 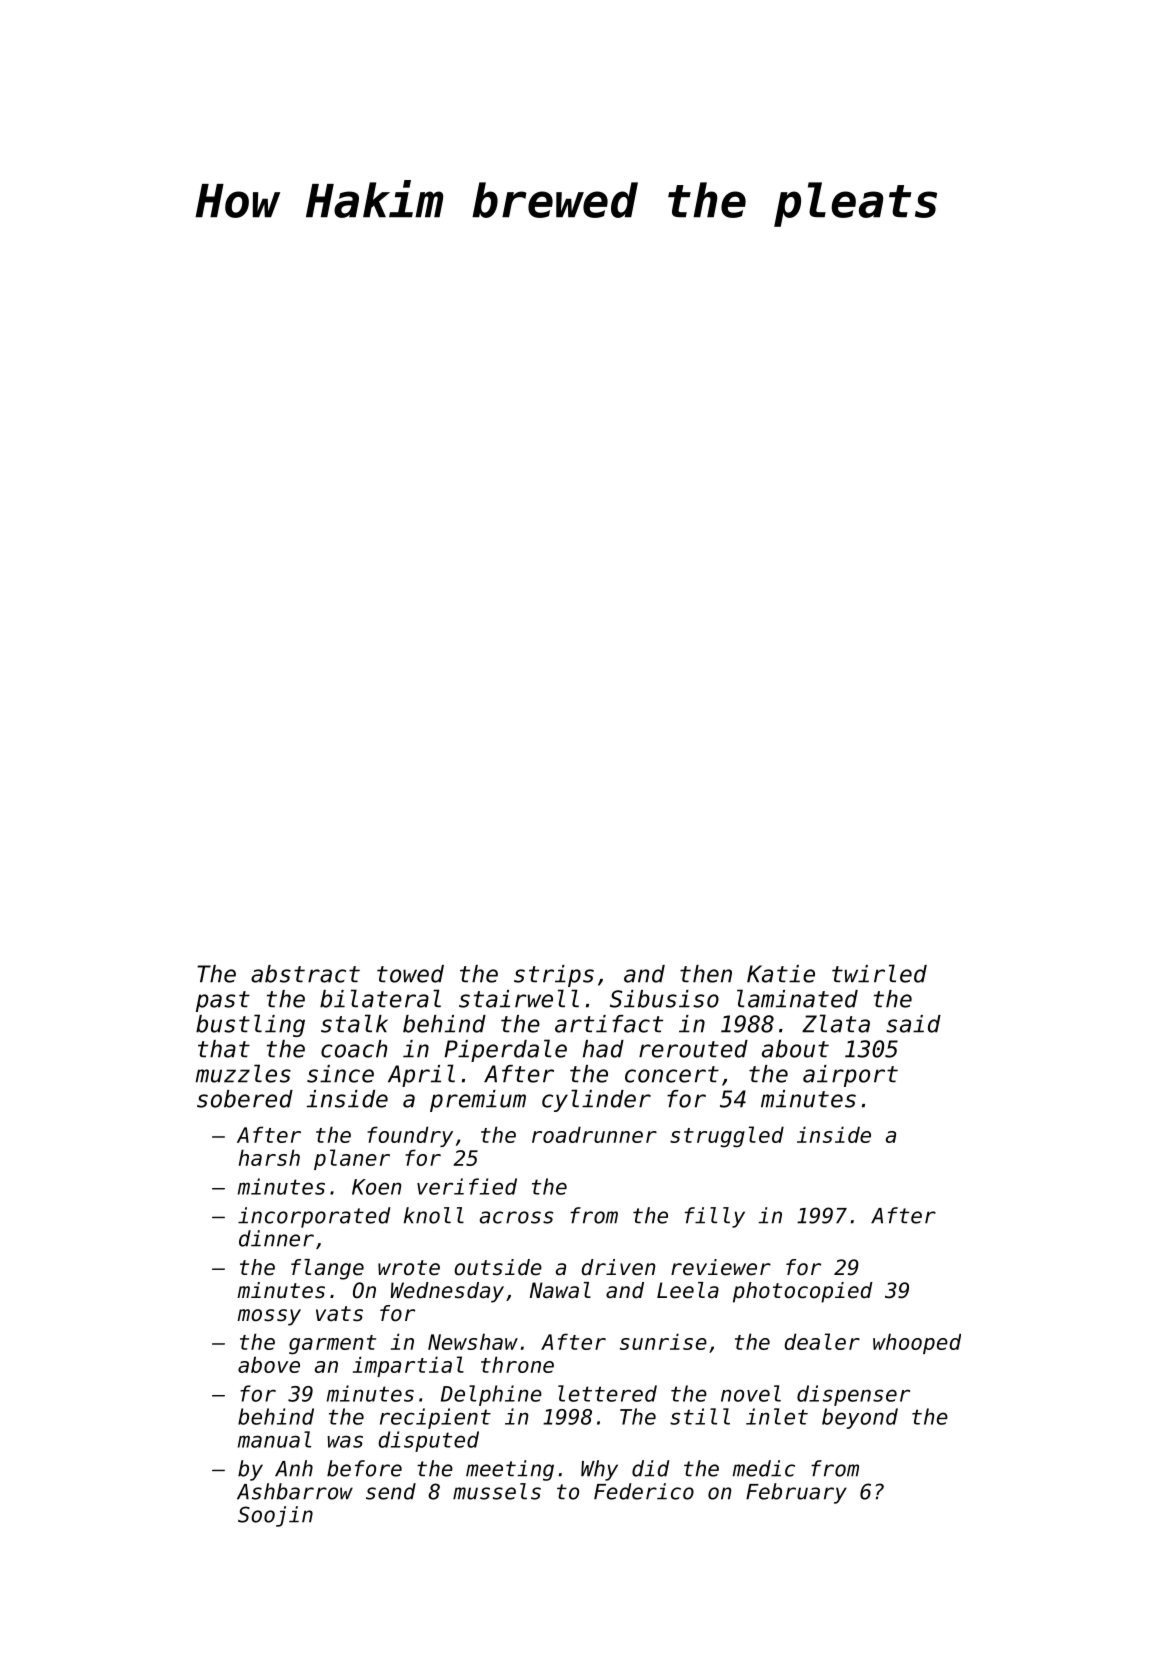 I want to click on Piperdale, so click(x=505, y=1050).
